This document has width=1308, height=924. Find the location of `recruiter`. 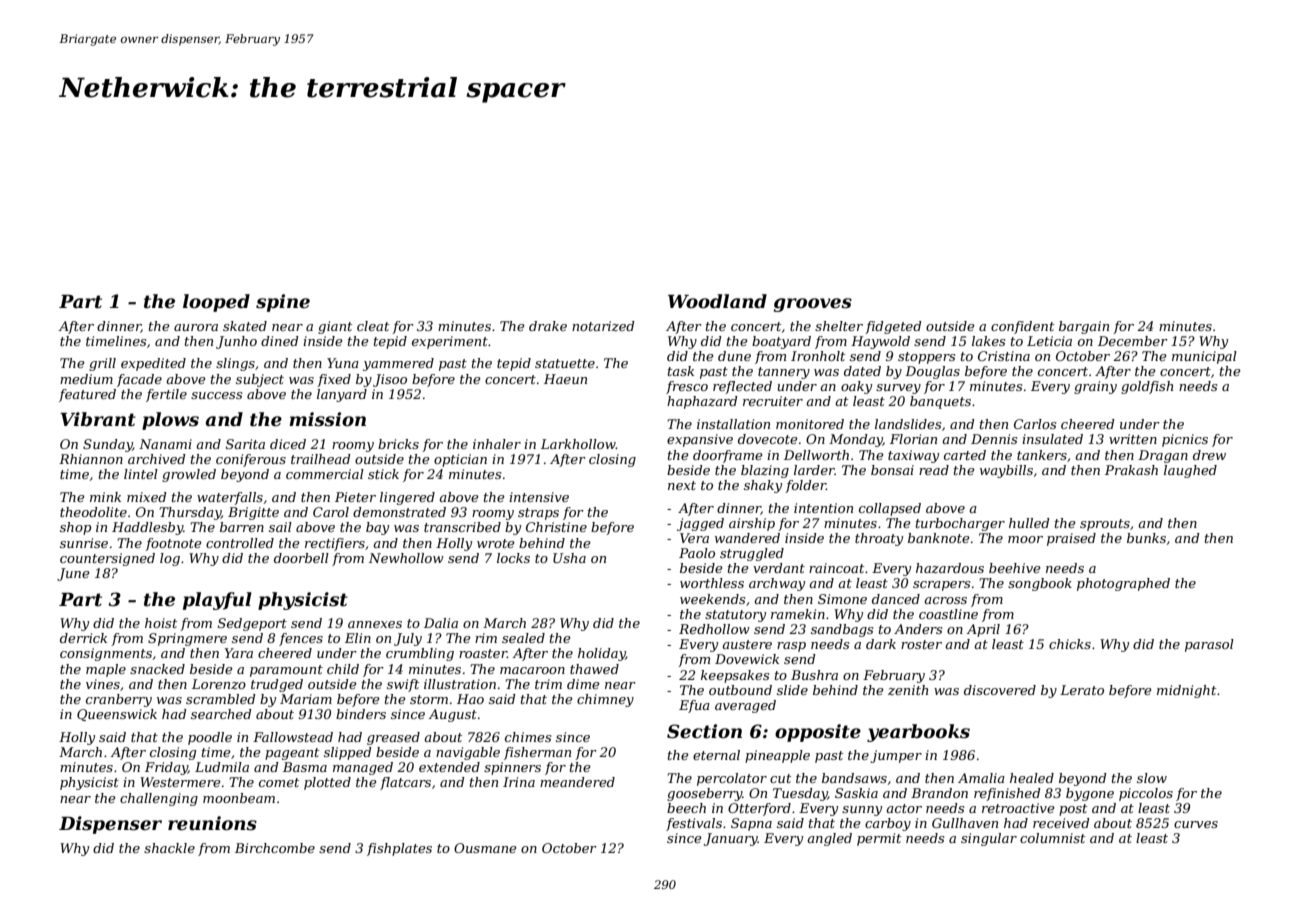

recruiter is located at coordinates (773, 401).
